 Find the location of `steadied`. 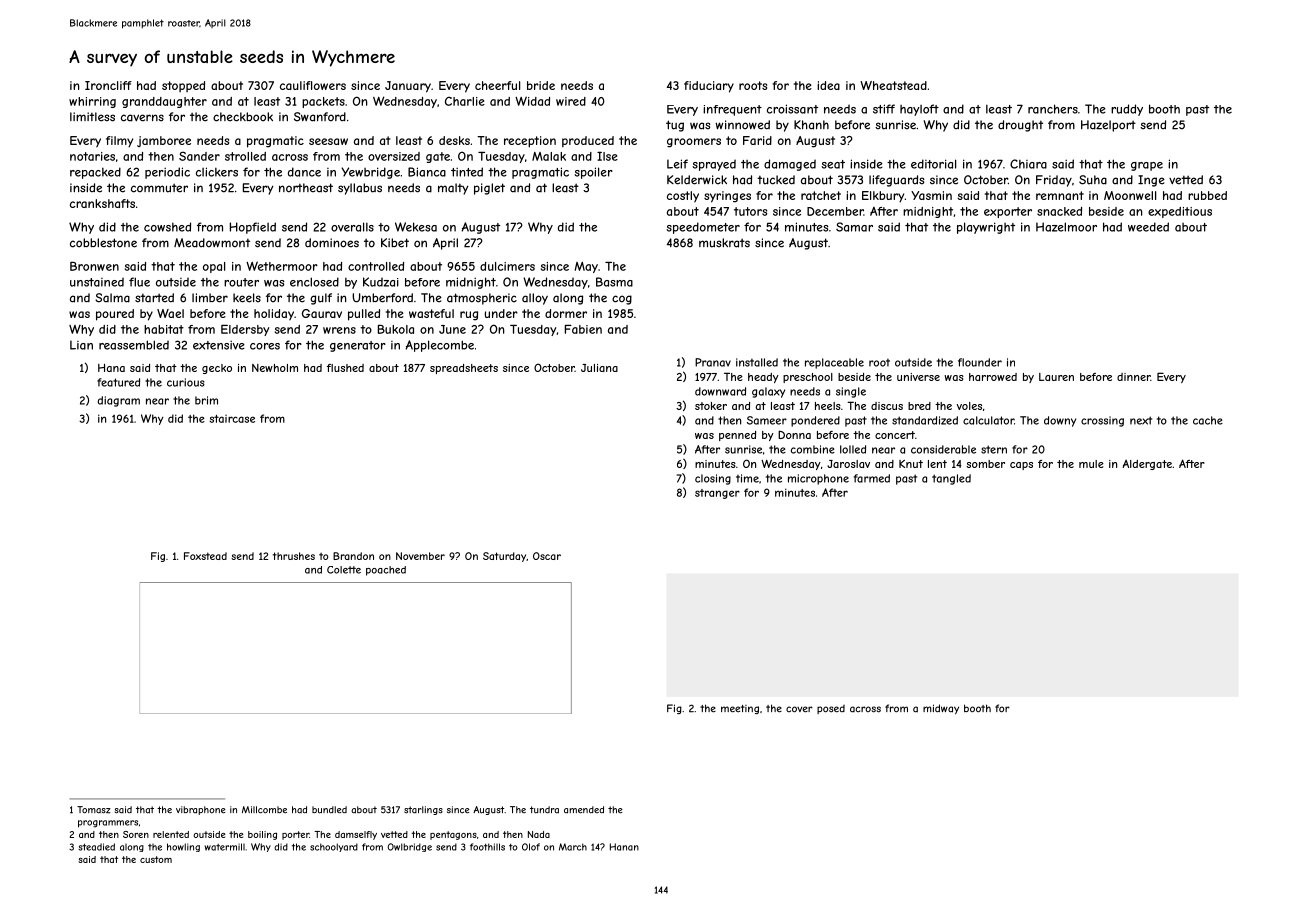

steadied is located at coordinates (96, 847).
